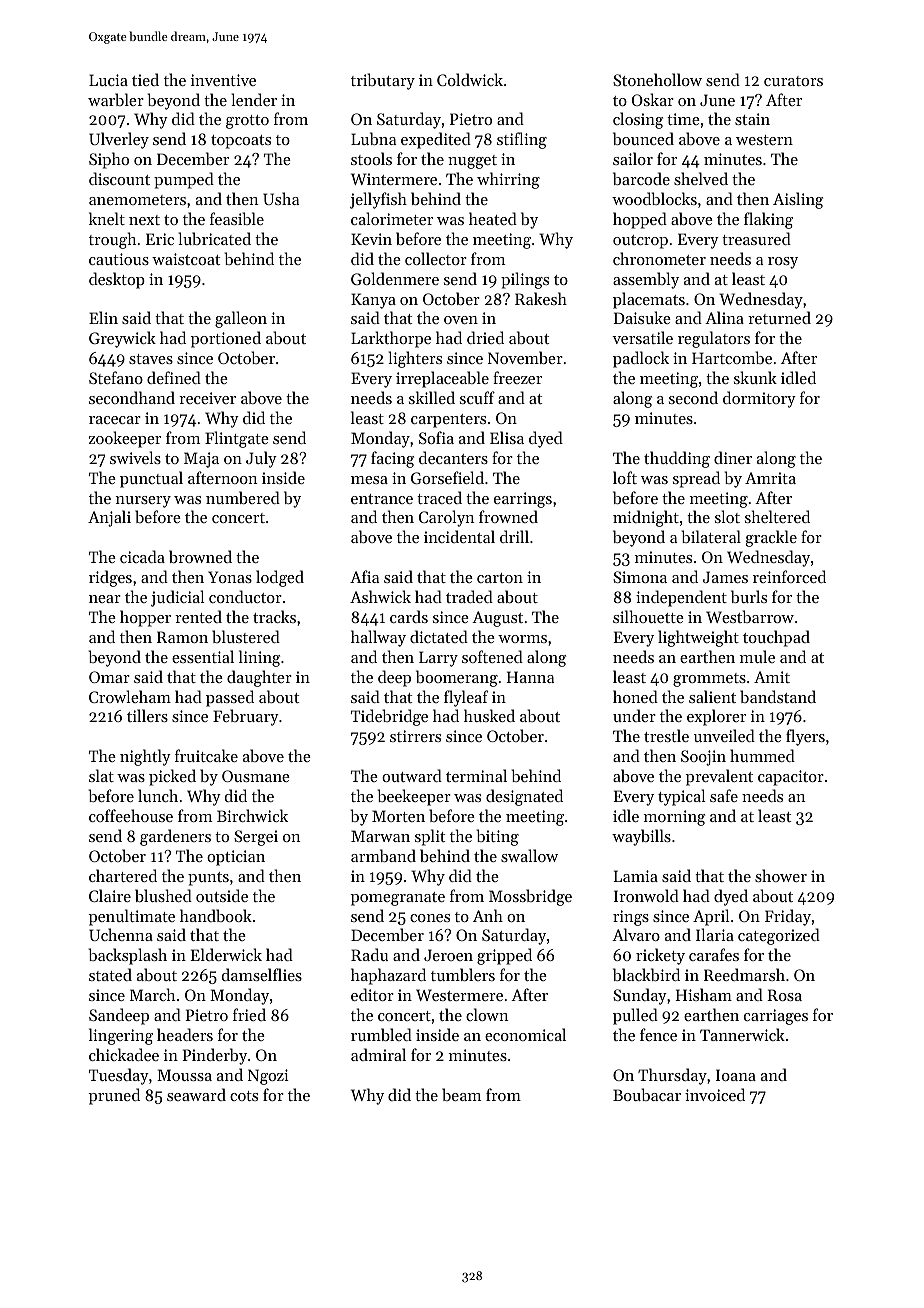  I want to click on headers, so click(185, 1034).
